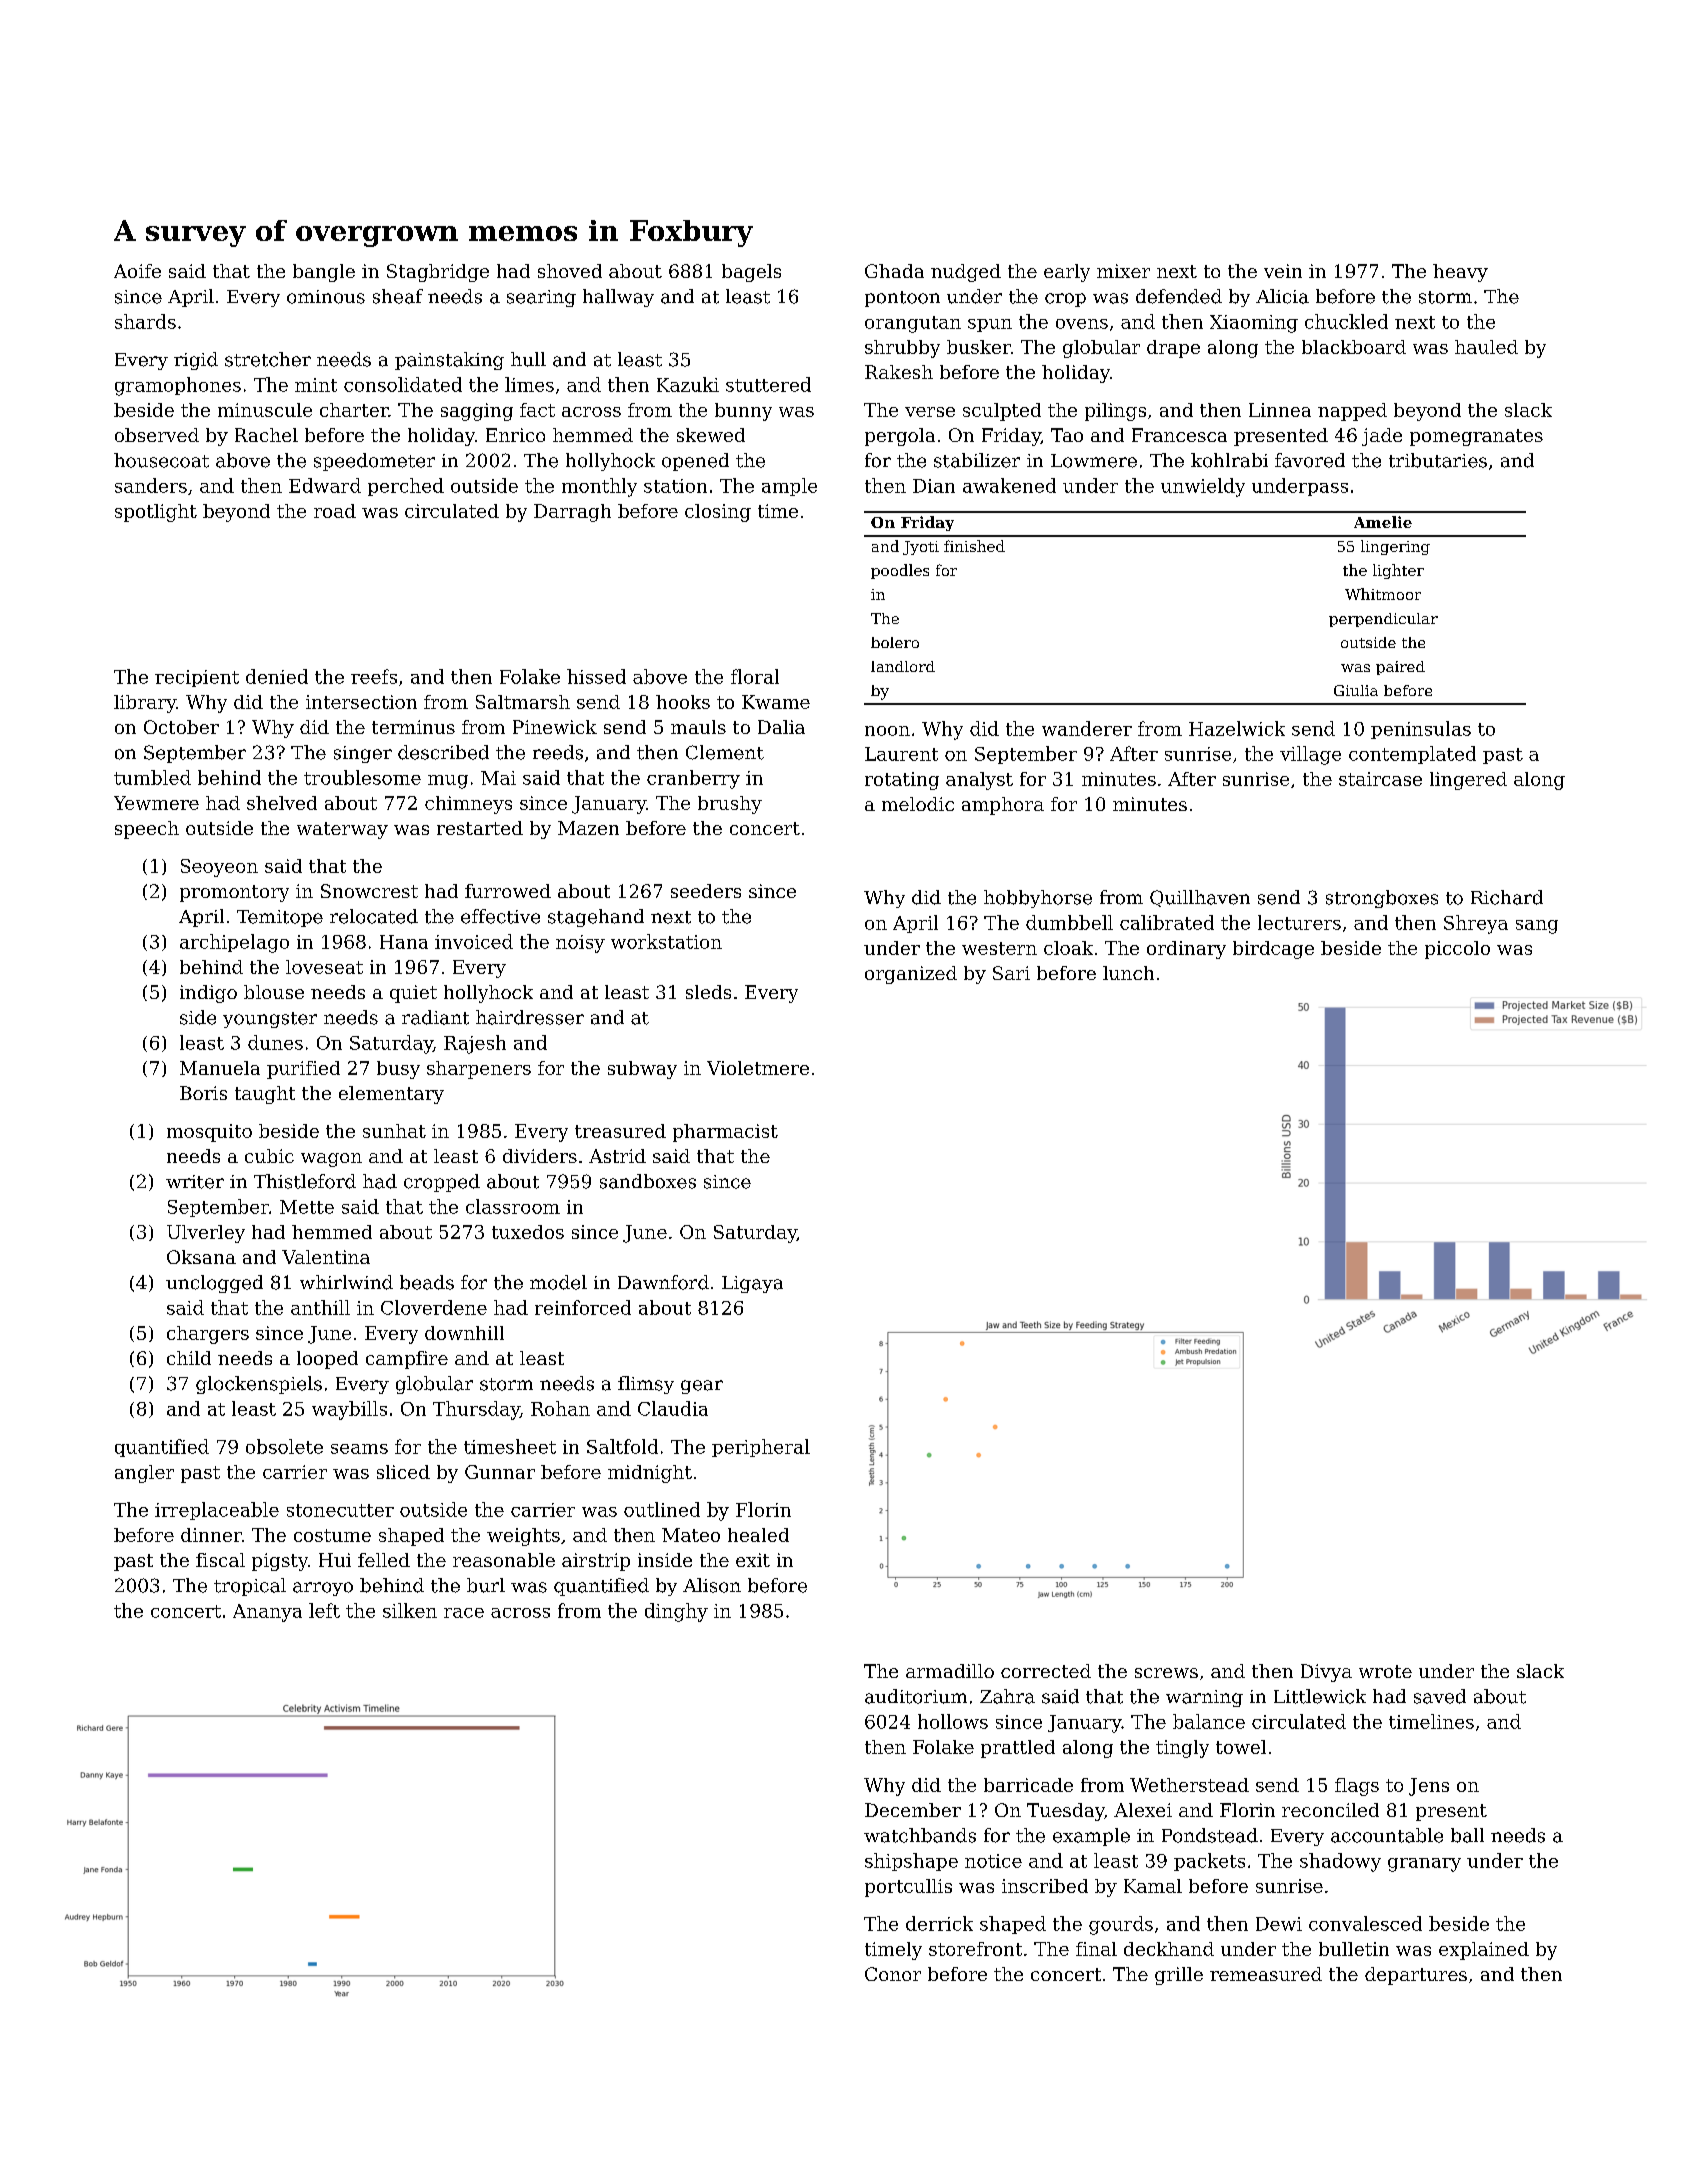 This screenshot has width=1683, height=2178. Describe the element at coordinates (1283, 271) in the screenshot. I see `vein` at that location.
